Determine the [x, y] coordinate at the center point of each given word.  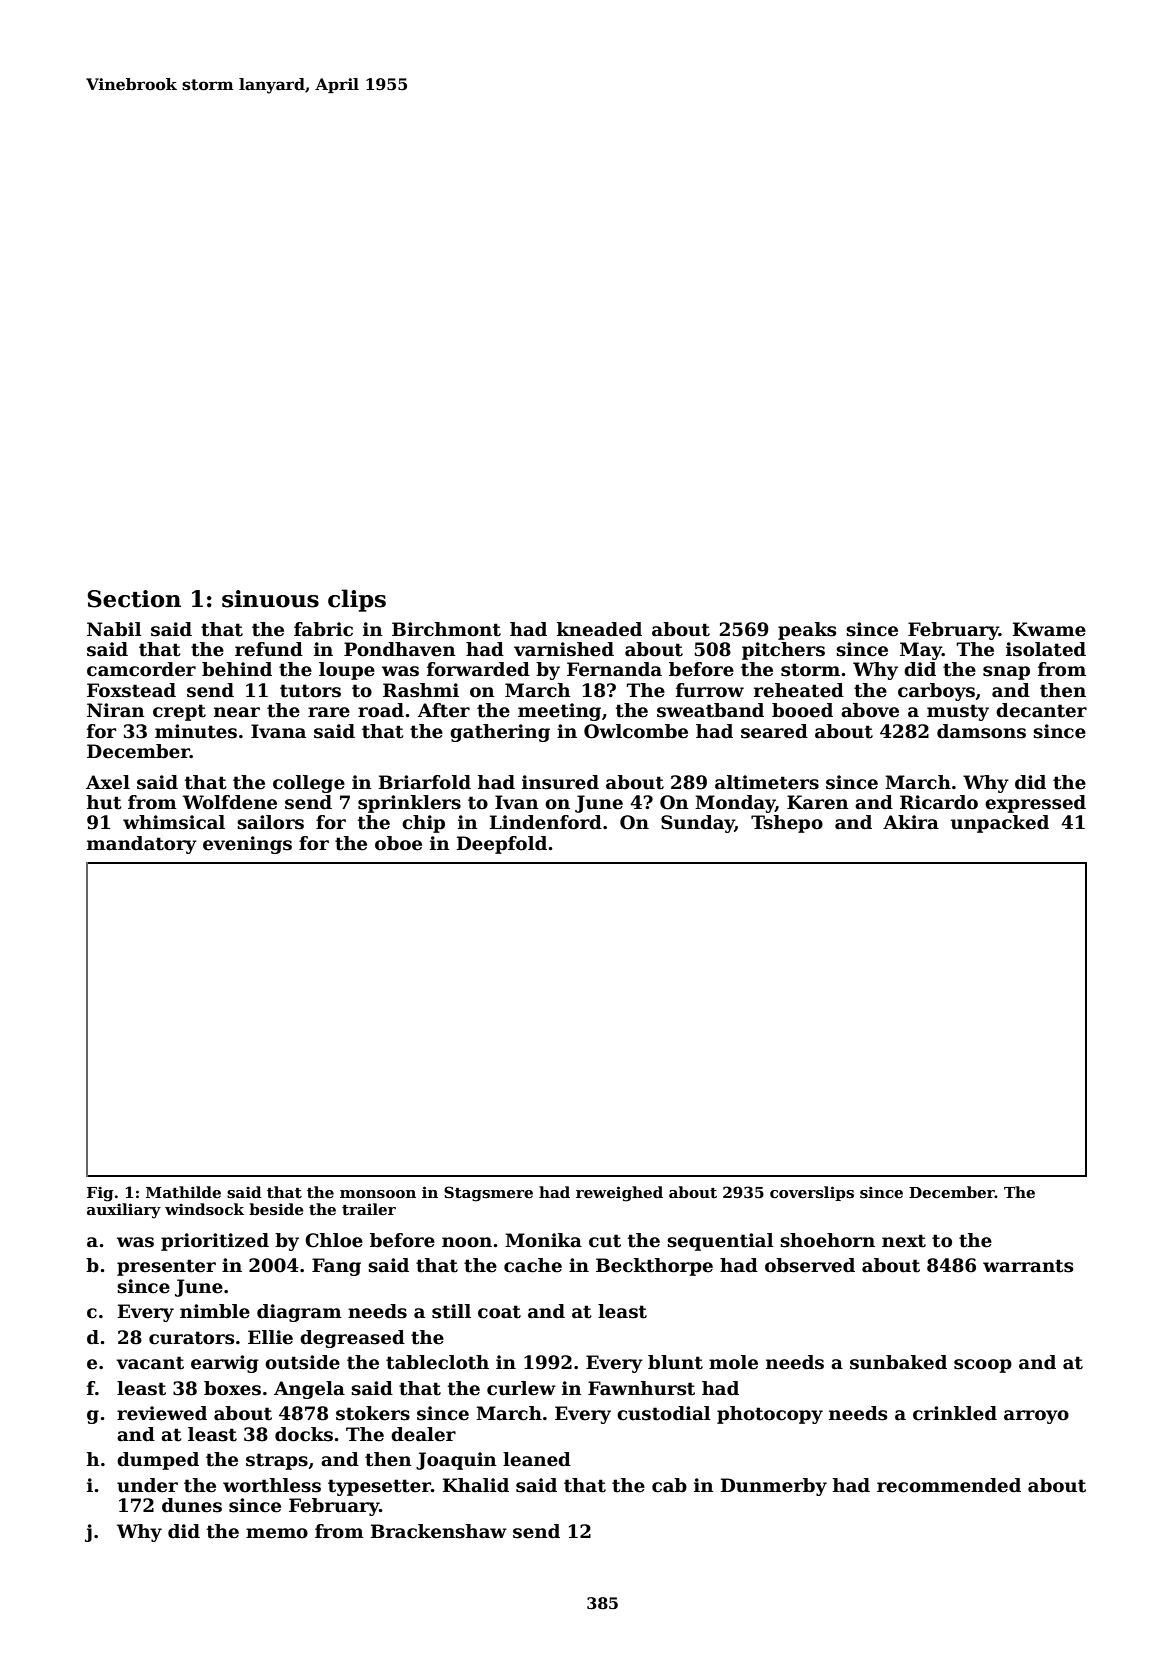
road [381, 710]
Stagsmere [488, 1194]
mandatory [142, 845]
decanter [1041, 710]
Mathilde [183, 1192]
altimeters [767, 782]
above [870, 710]
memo [277, 1533]
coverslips [812, 1193]
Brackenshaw [439, 1531]
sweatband [710, 710]
